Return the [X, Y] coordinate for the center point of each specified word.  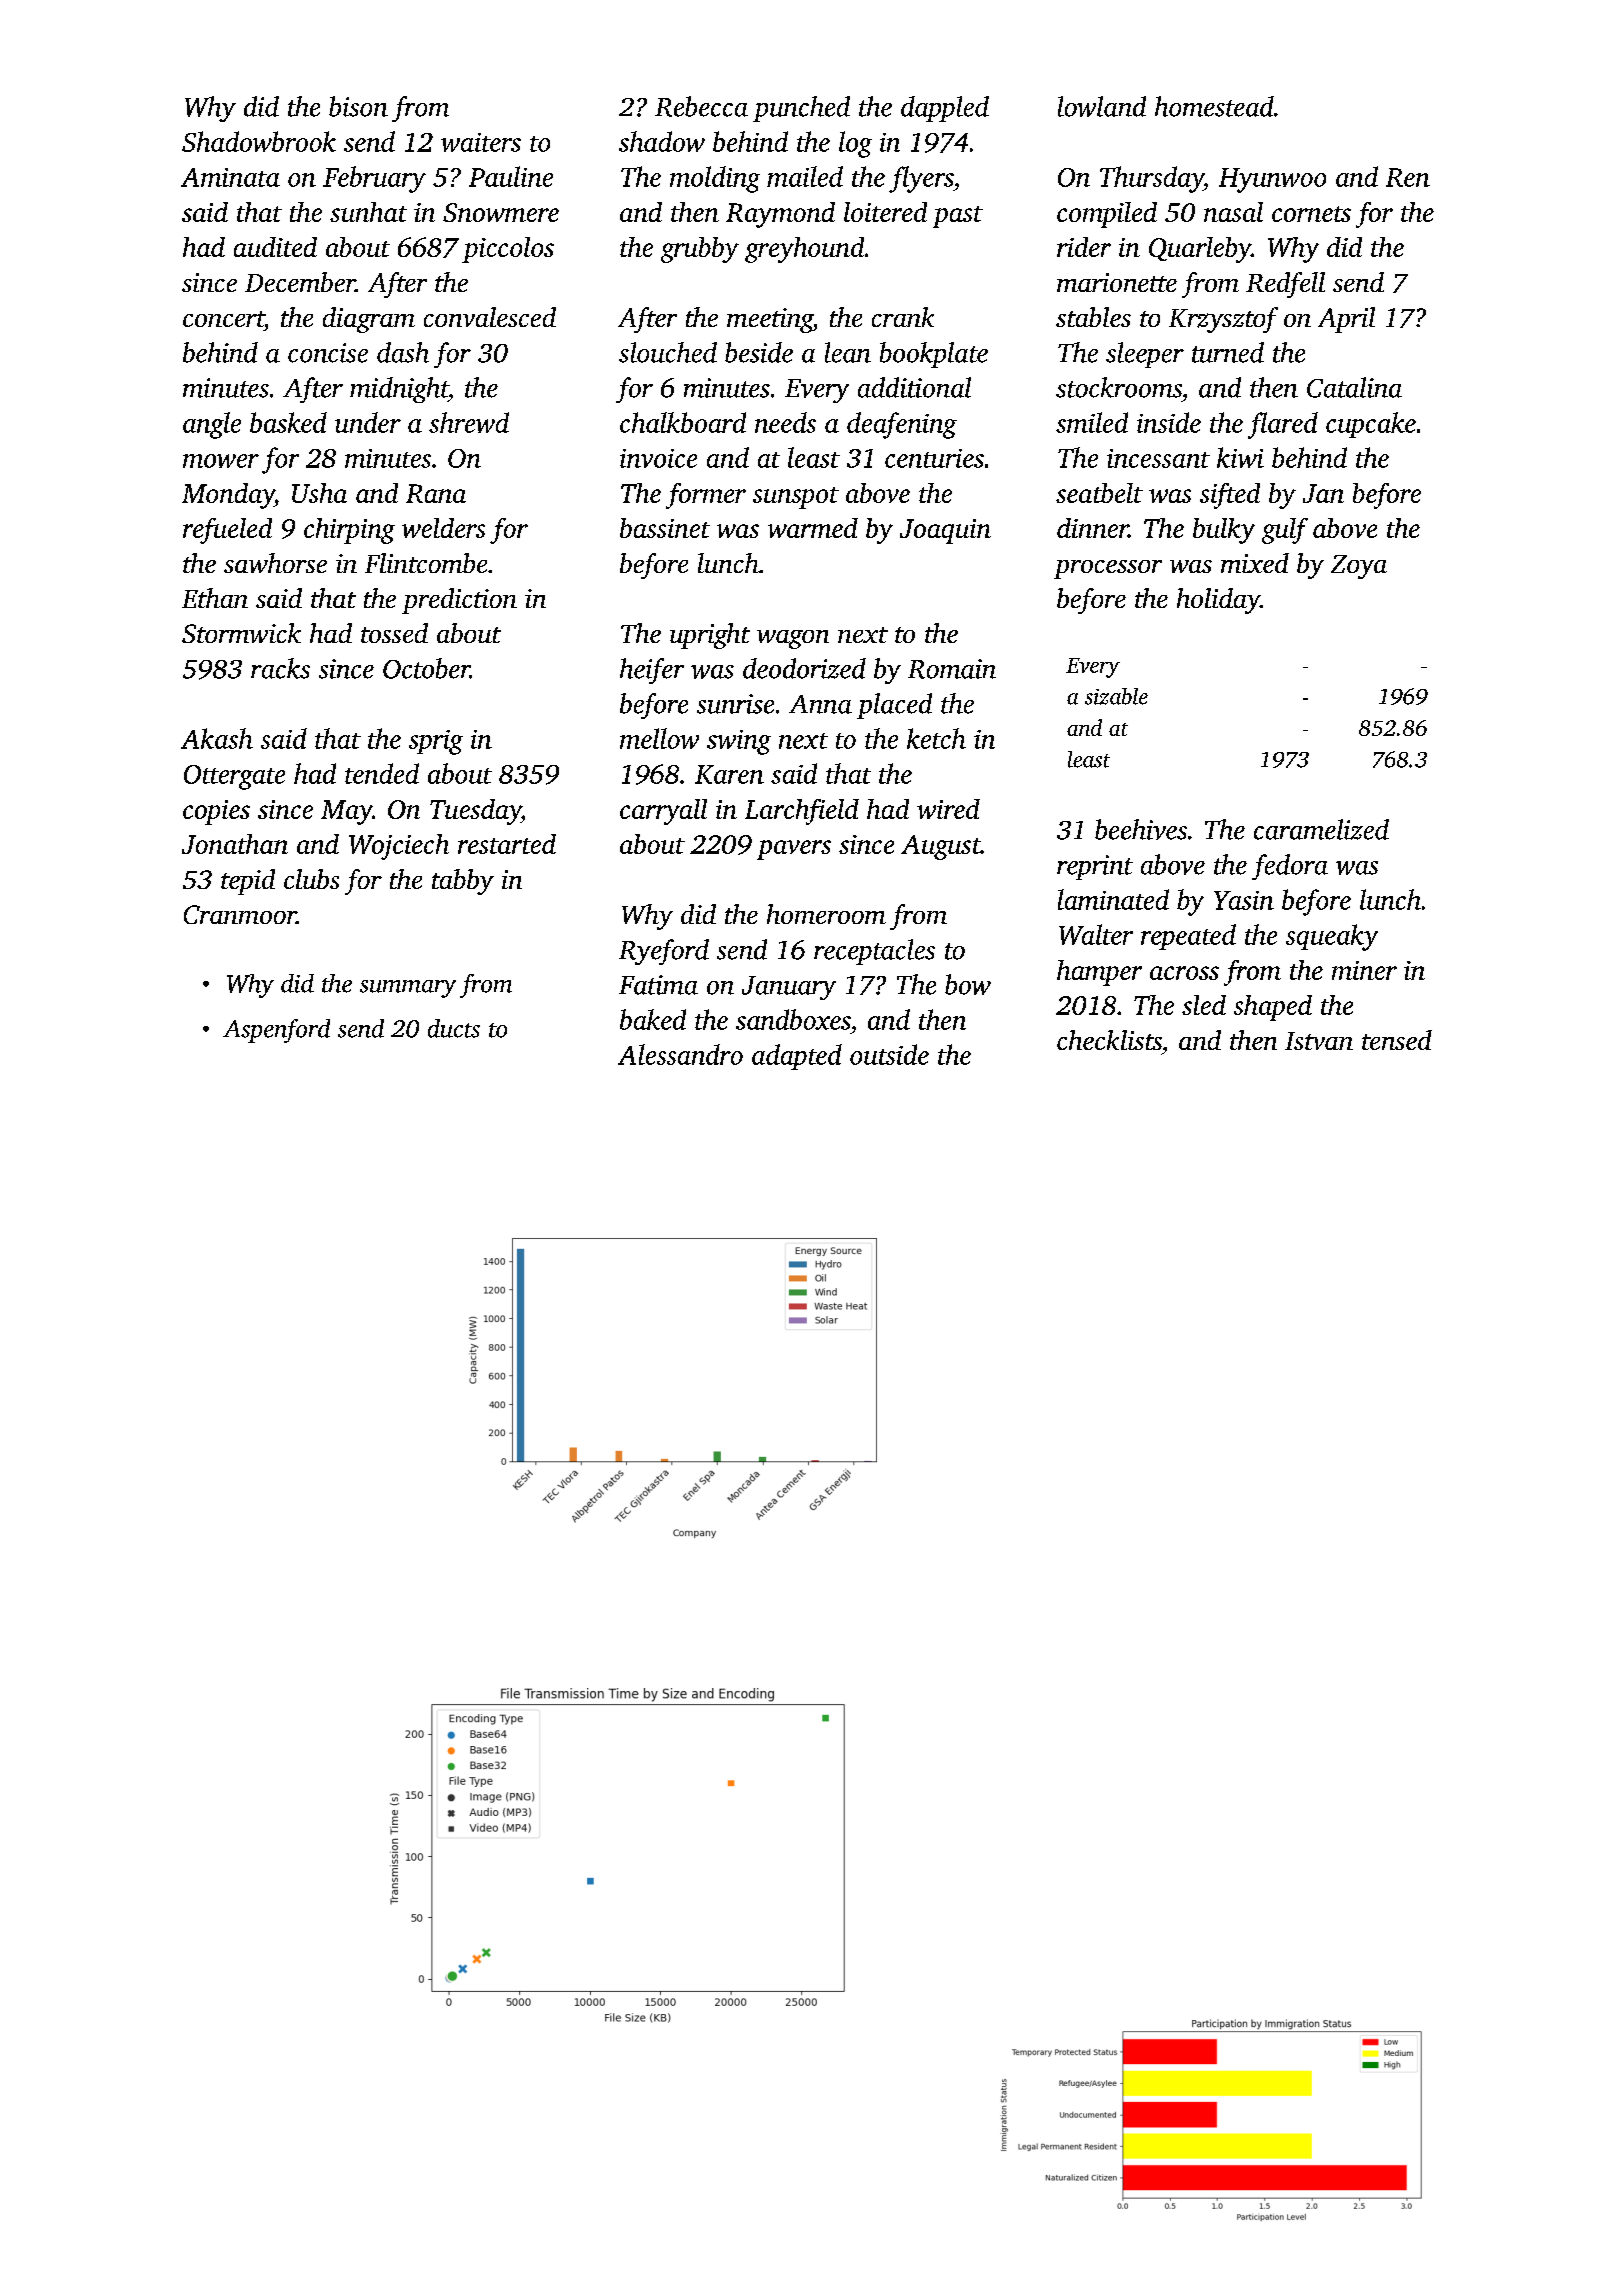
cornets [1311, 214]
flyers [921, 179]
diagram [369, 320]
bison [358, 106]
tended [382, 773]
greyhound [804, 250]
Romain [952, 669]
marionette [1117, 282]
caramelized [1321, 829]
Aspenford [276, 1031]
